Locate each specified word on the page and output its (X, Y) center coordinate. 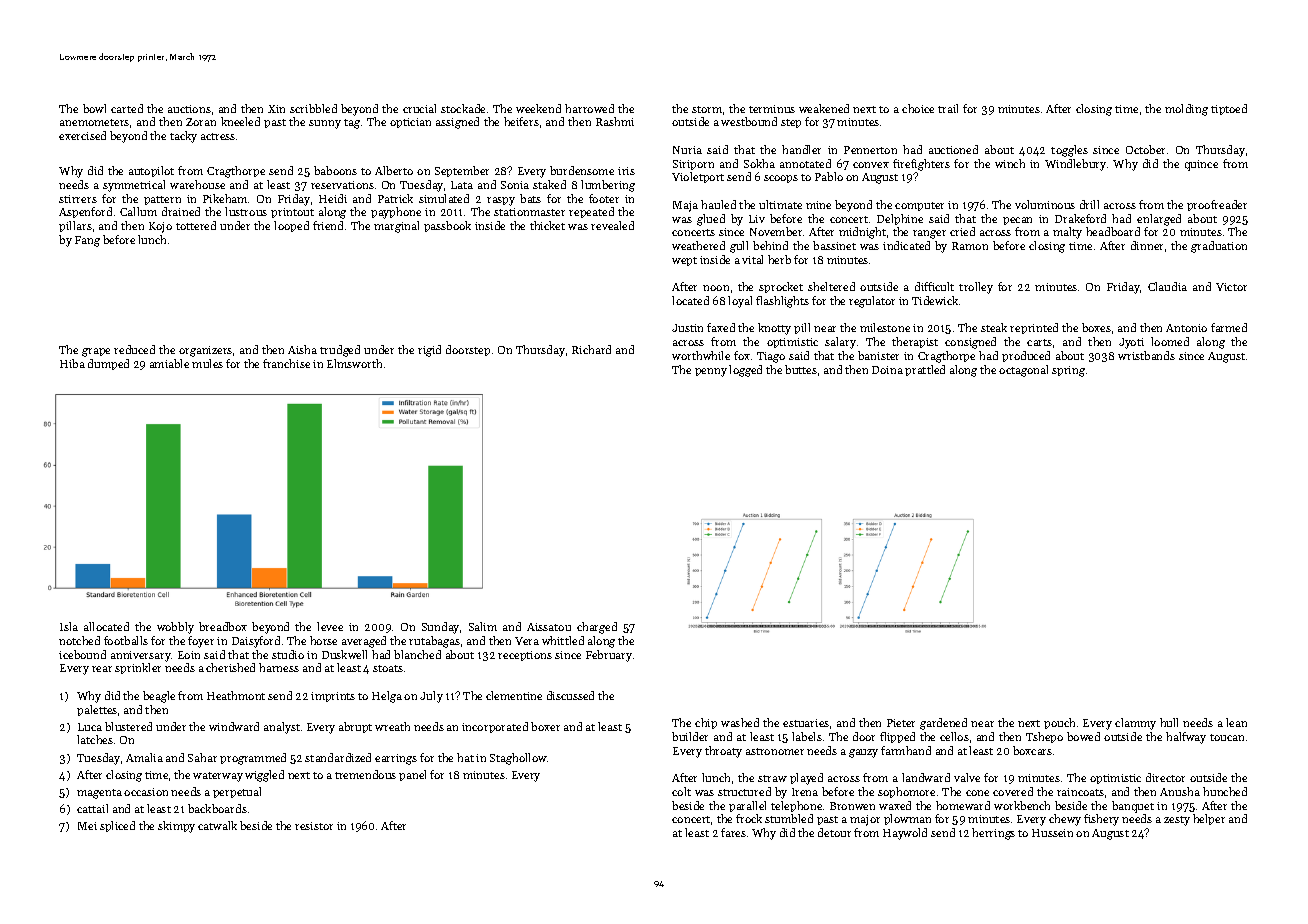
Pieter (901, 723)
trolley (976, 288)
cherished (230, 667)
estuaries (806, 723)
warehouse (197, 184)
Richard (591, 349)
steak (994, 327)
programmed (253, 759)
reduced (134, 349)
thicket (547, 225)
